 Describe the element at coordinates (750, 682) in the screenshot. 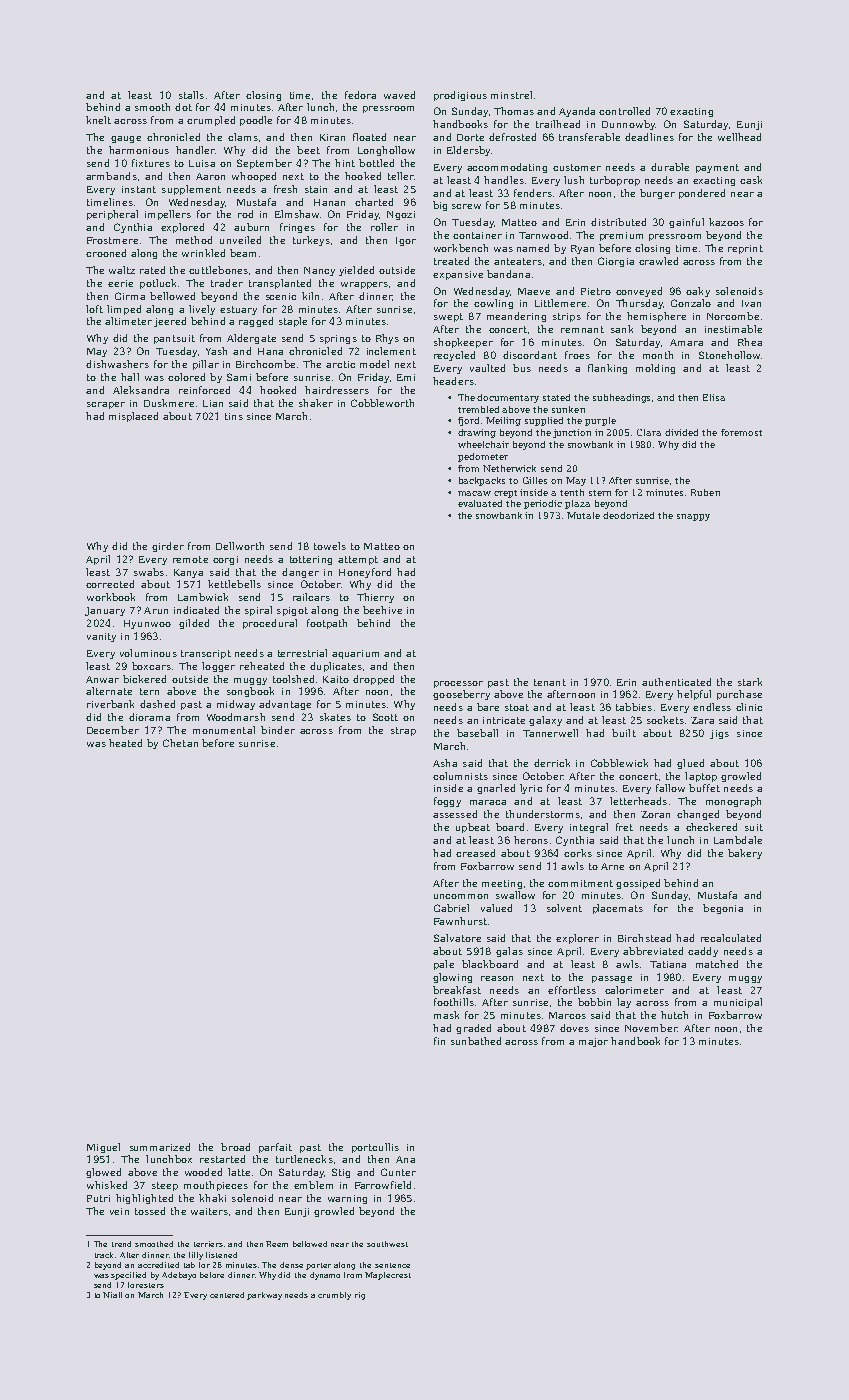

I see `stark` at that location.
